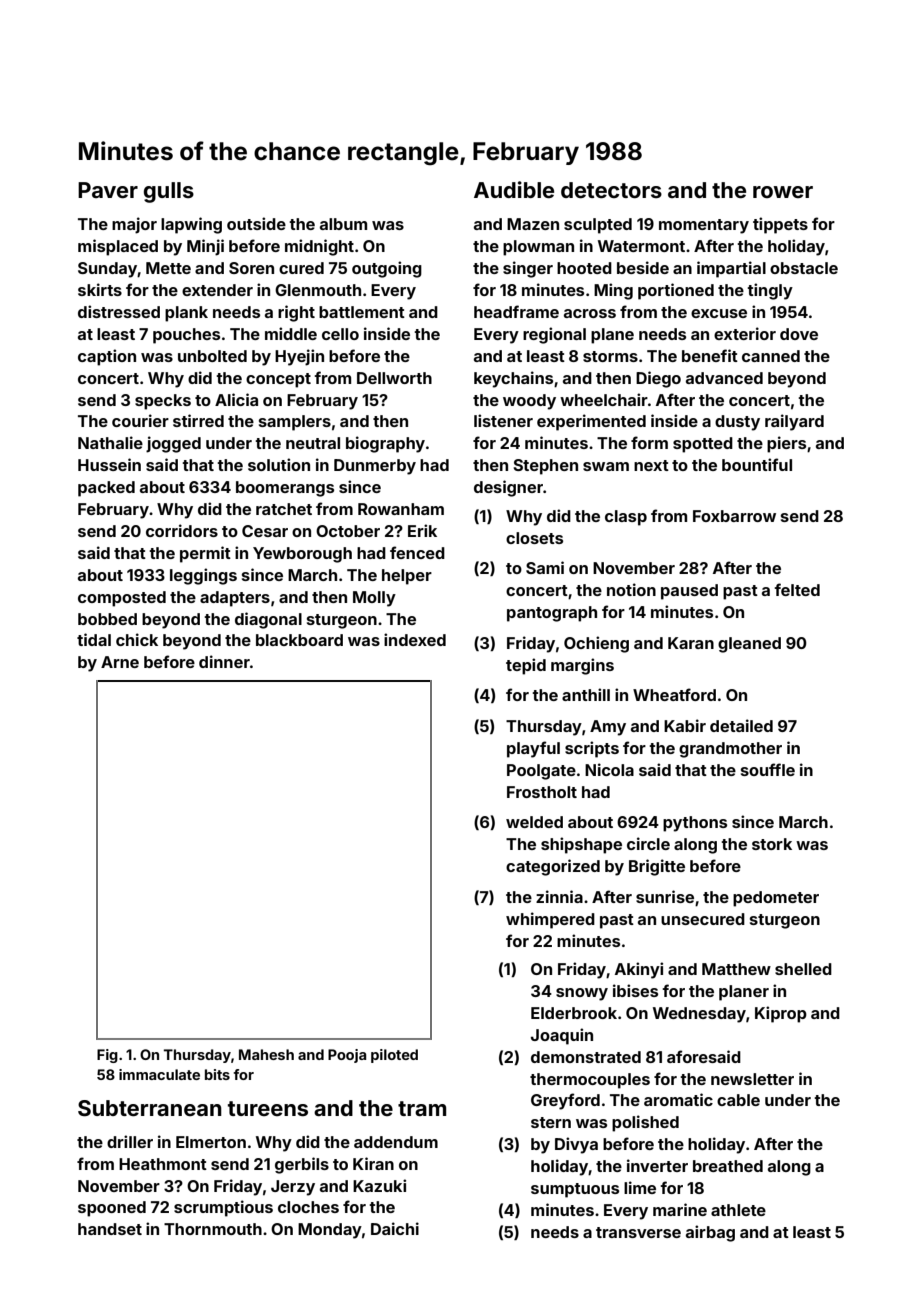  What do you see at coordinates (343, 224) in the page?
I see `album` at bounding box center [343, 224].
